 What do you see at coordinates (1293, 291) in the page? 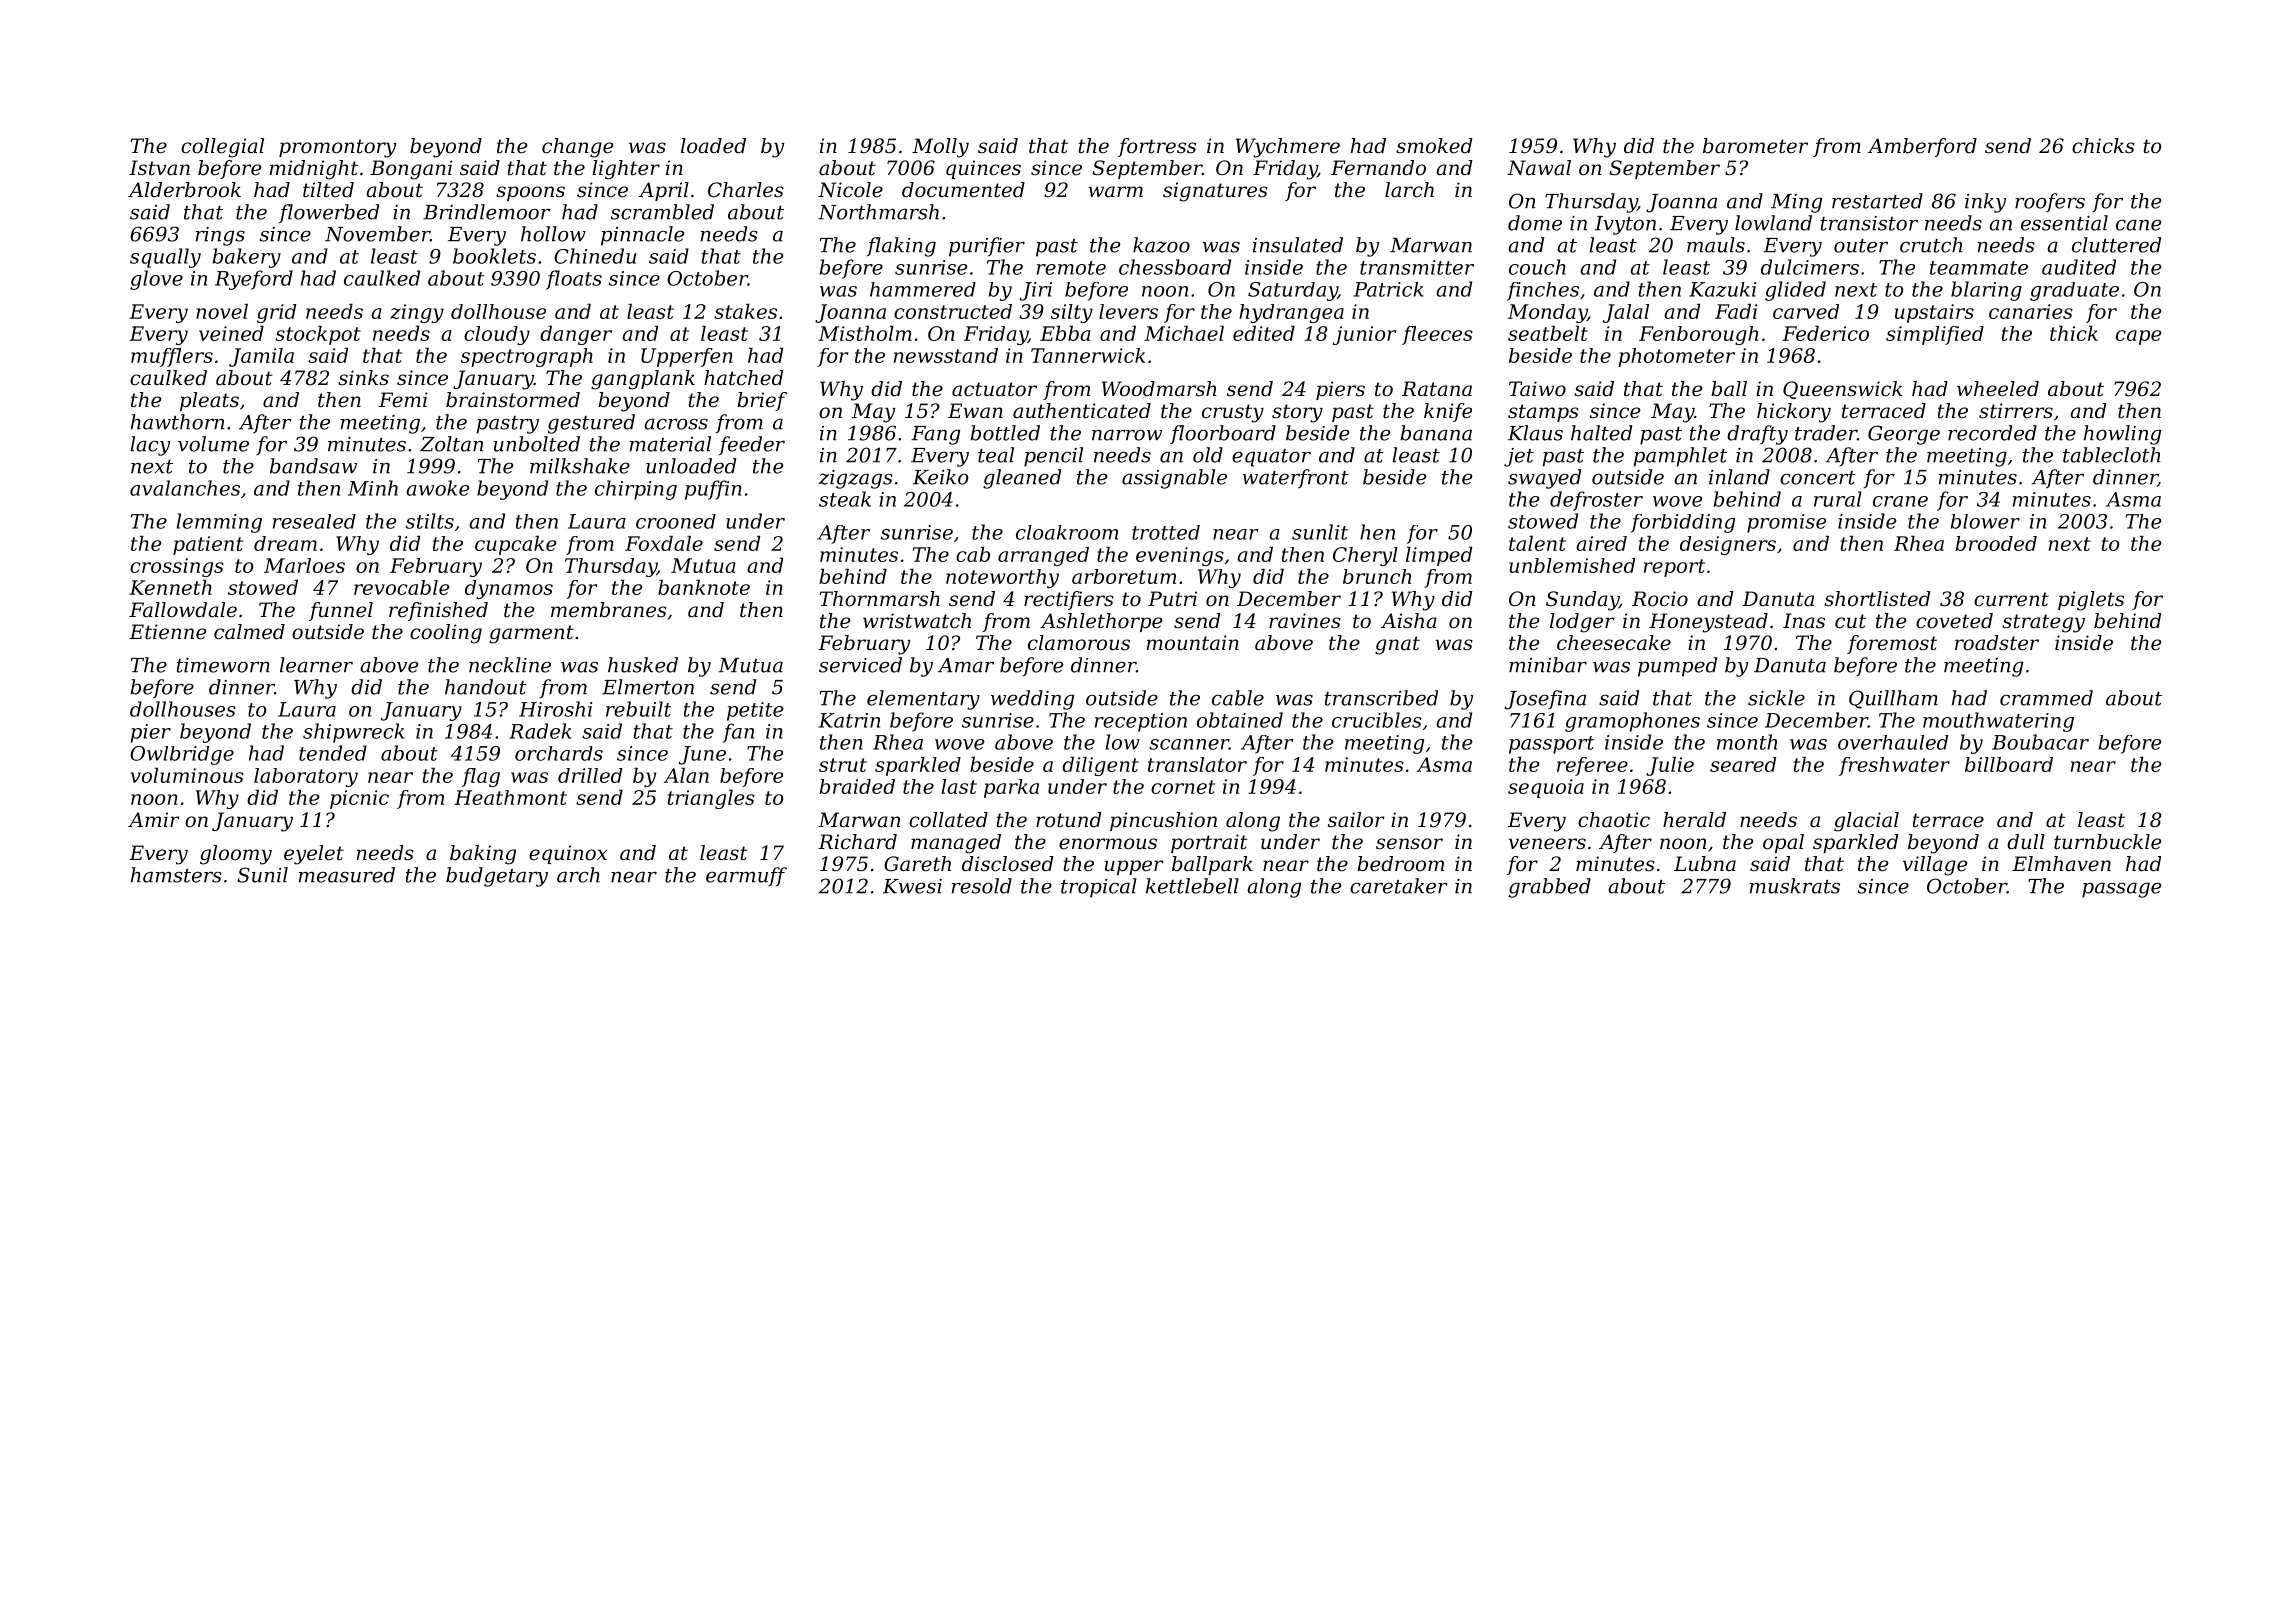
I see `Saturday` at bounding box center [1293, 291].
